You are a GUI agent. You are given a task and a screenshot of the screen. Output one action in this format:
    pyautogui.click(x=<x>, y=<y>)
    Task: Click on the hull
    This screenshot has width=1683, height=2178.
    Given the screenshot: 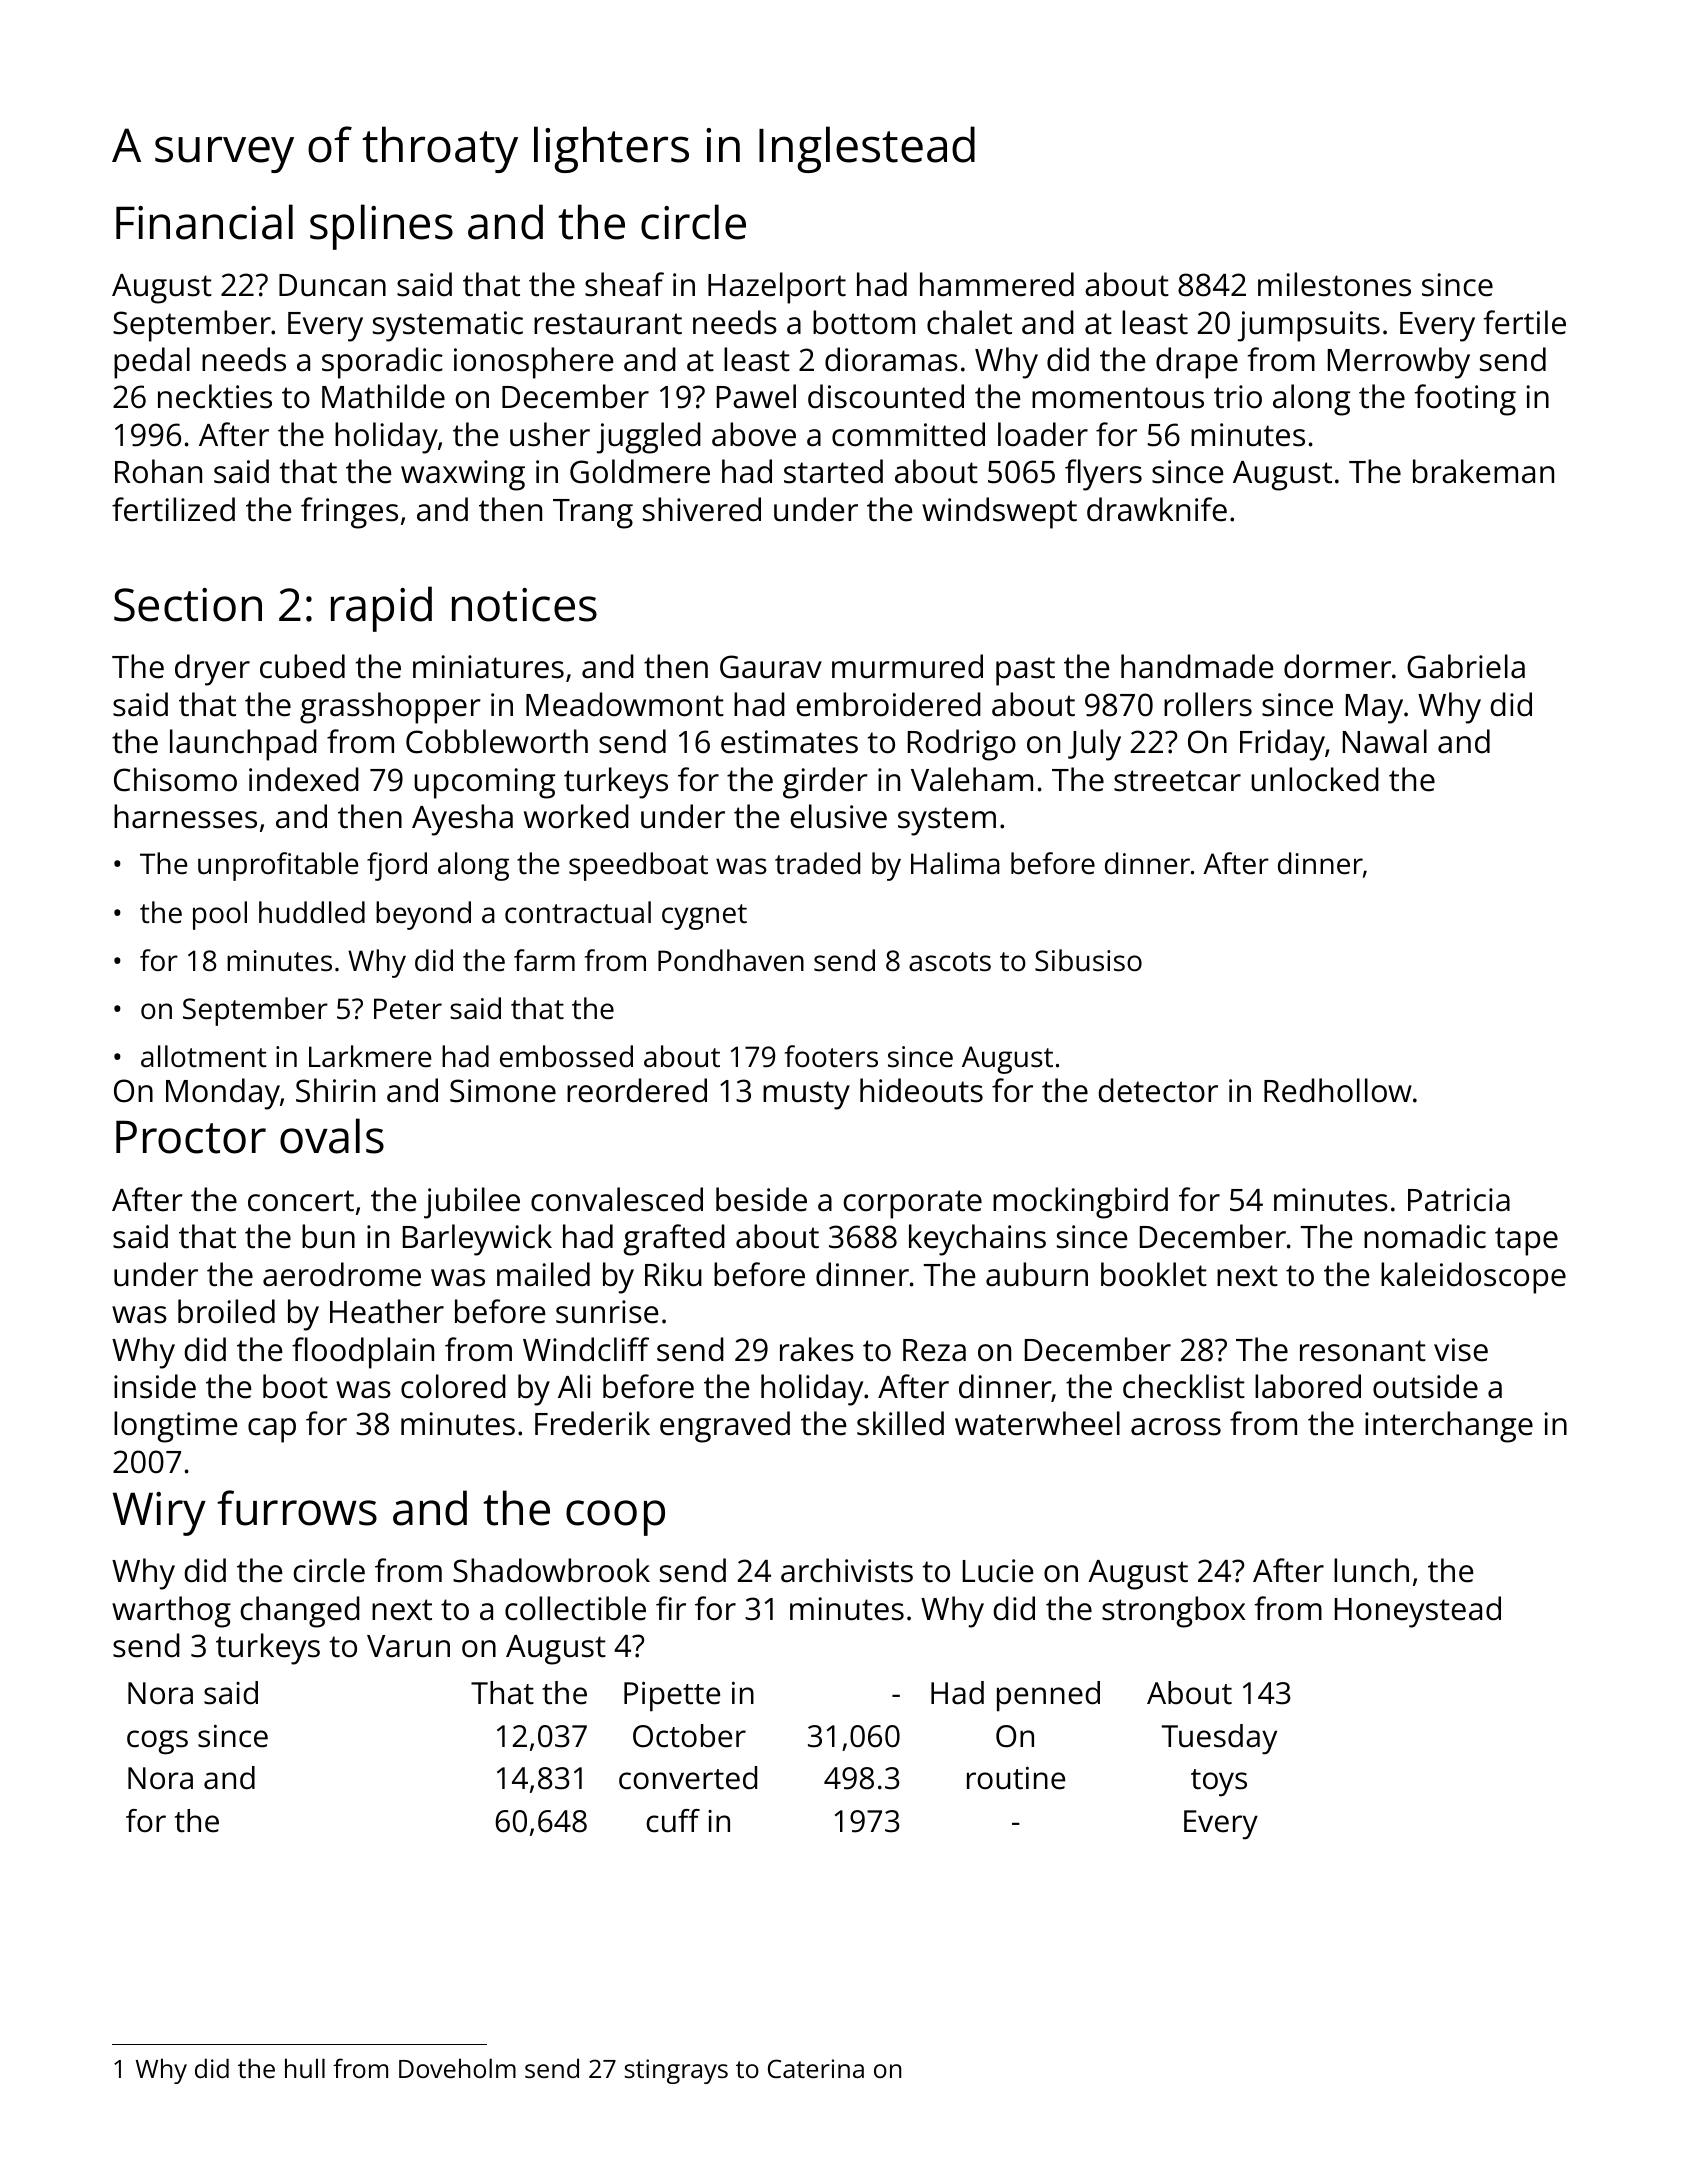 What is the action you would take?
    pyautogui.click(x=305, y=2068)
